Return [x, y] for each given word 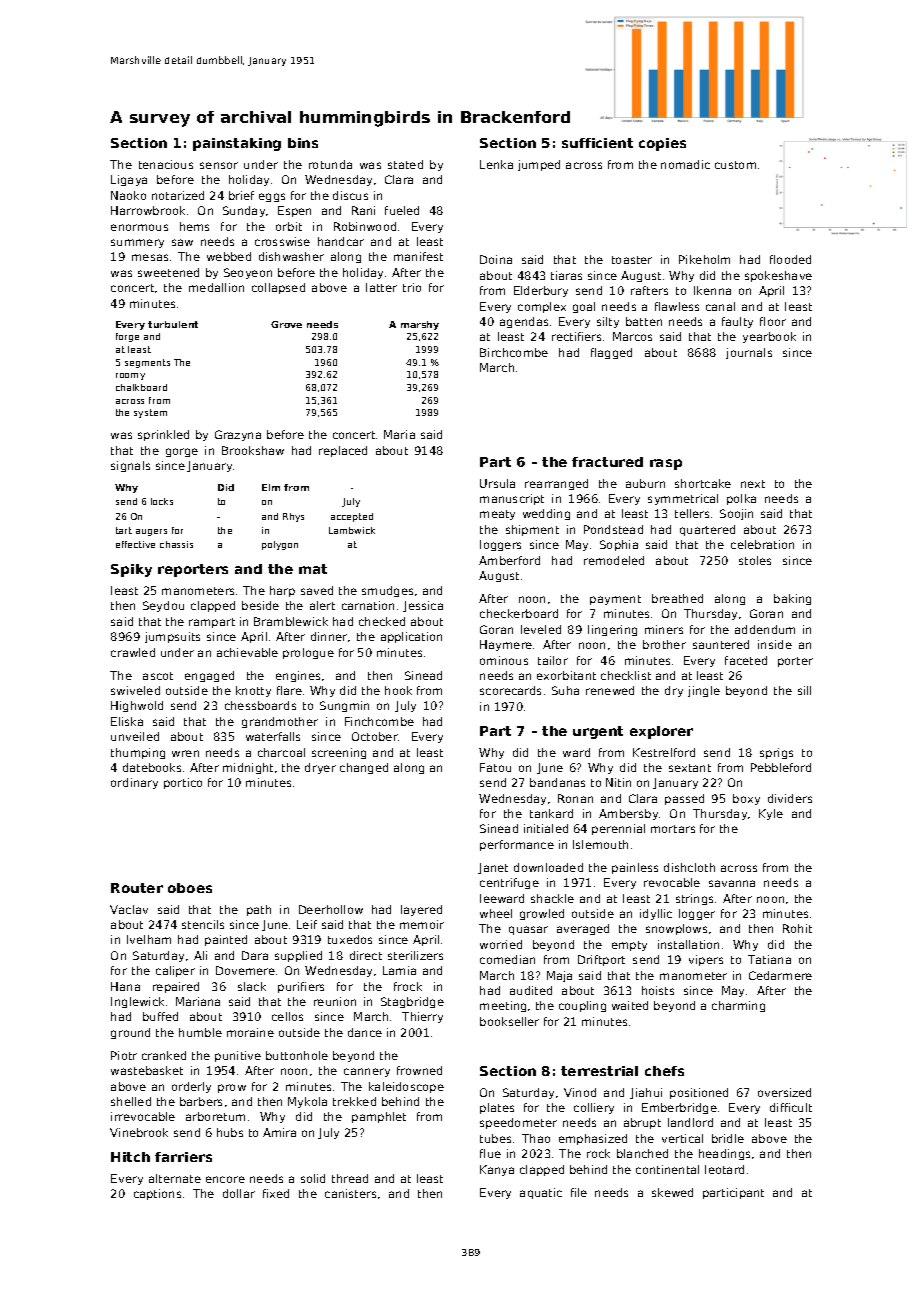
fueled [402, 210]
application [411, 637]
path [259, 910]
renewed [610, 690]
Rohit [797, 928]
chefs [664, 1071]
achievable [247, 652]
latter [381, 287]
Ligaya [129, 180]
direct [366, 955]
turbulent [173, 324]
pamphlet [379, 1117]
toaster [632, 260]
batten [644, 321]
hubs [230, 1132]
